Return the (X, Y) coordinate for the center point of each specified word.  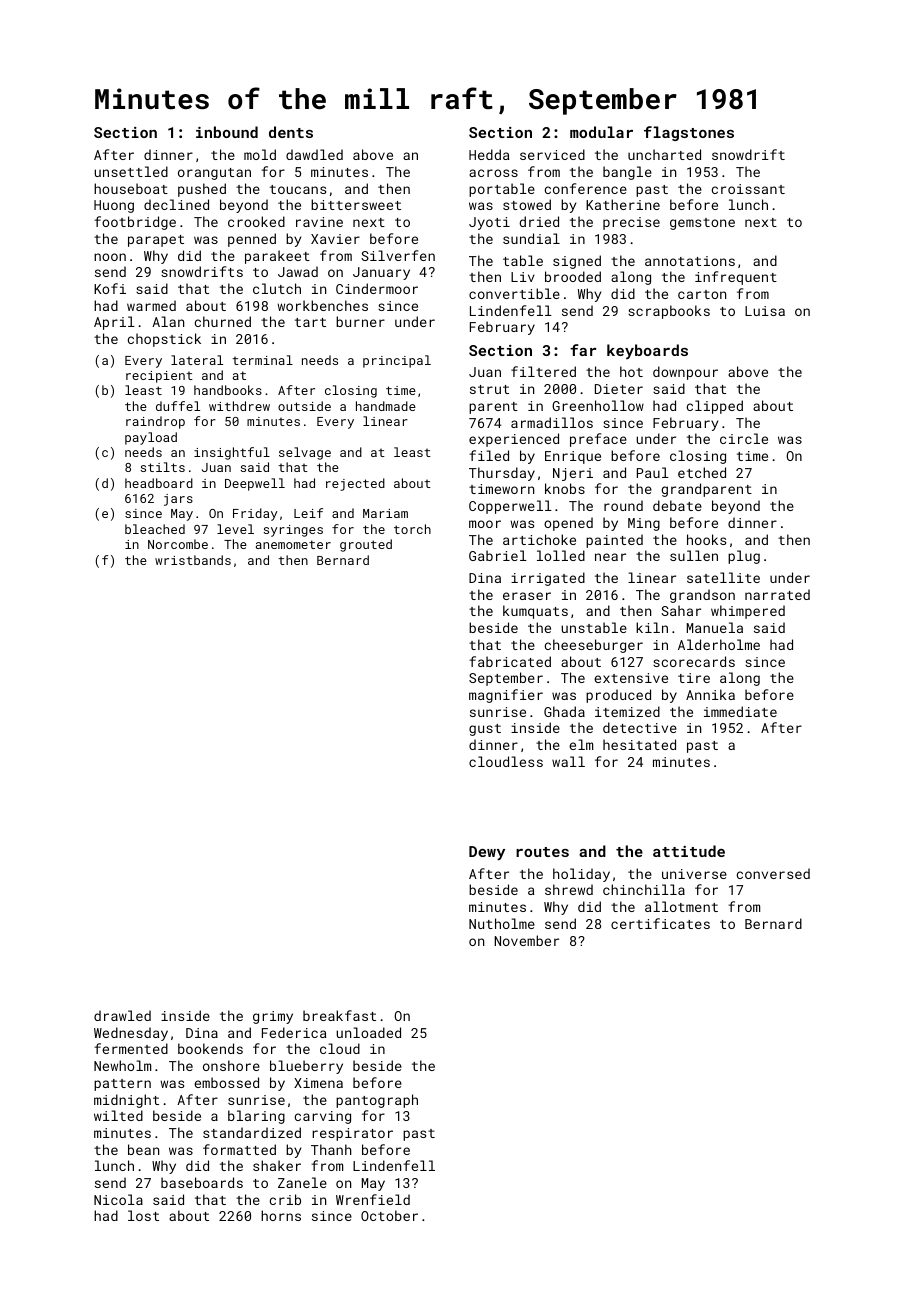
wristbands (193, 560)
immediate (740, 711)
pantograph (377, 1101)
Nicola (118, 1199)
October (389, 1215)
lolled (561, 555)
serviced (552, 154)
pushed (202, 190)
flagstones (689, 133)
